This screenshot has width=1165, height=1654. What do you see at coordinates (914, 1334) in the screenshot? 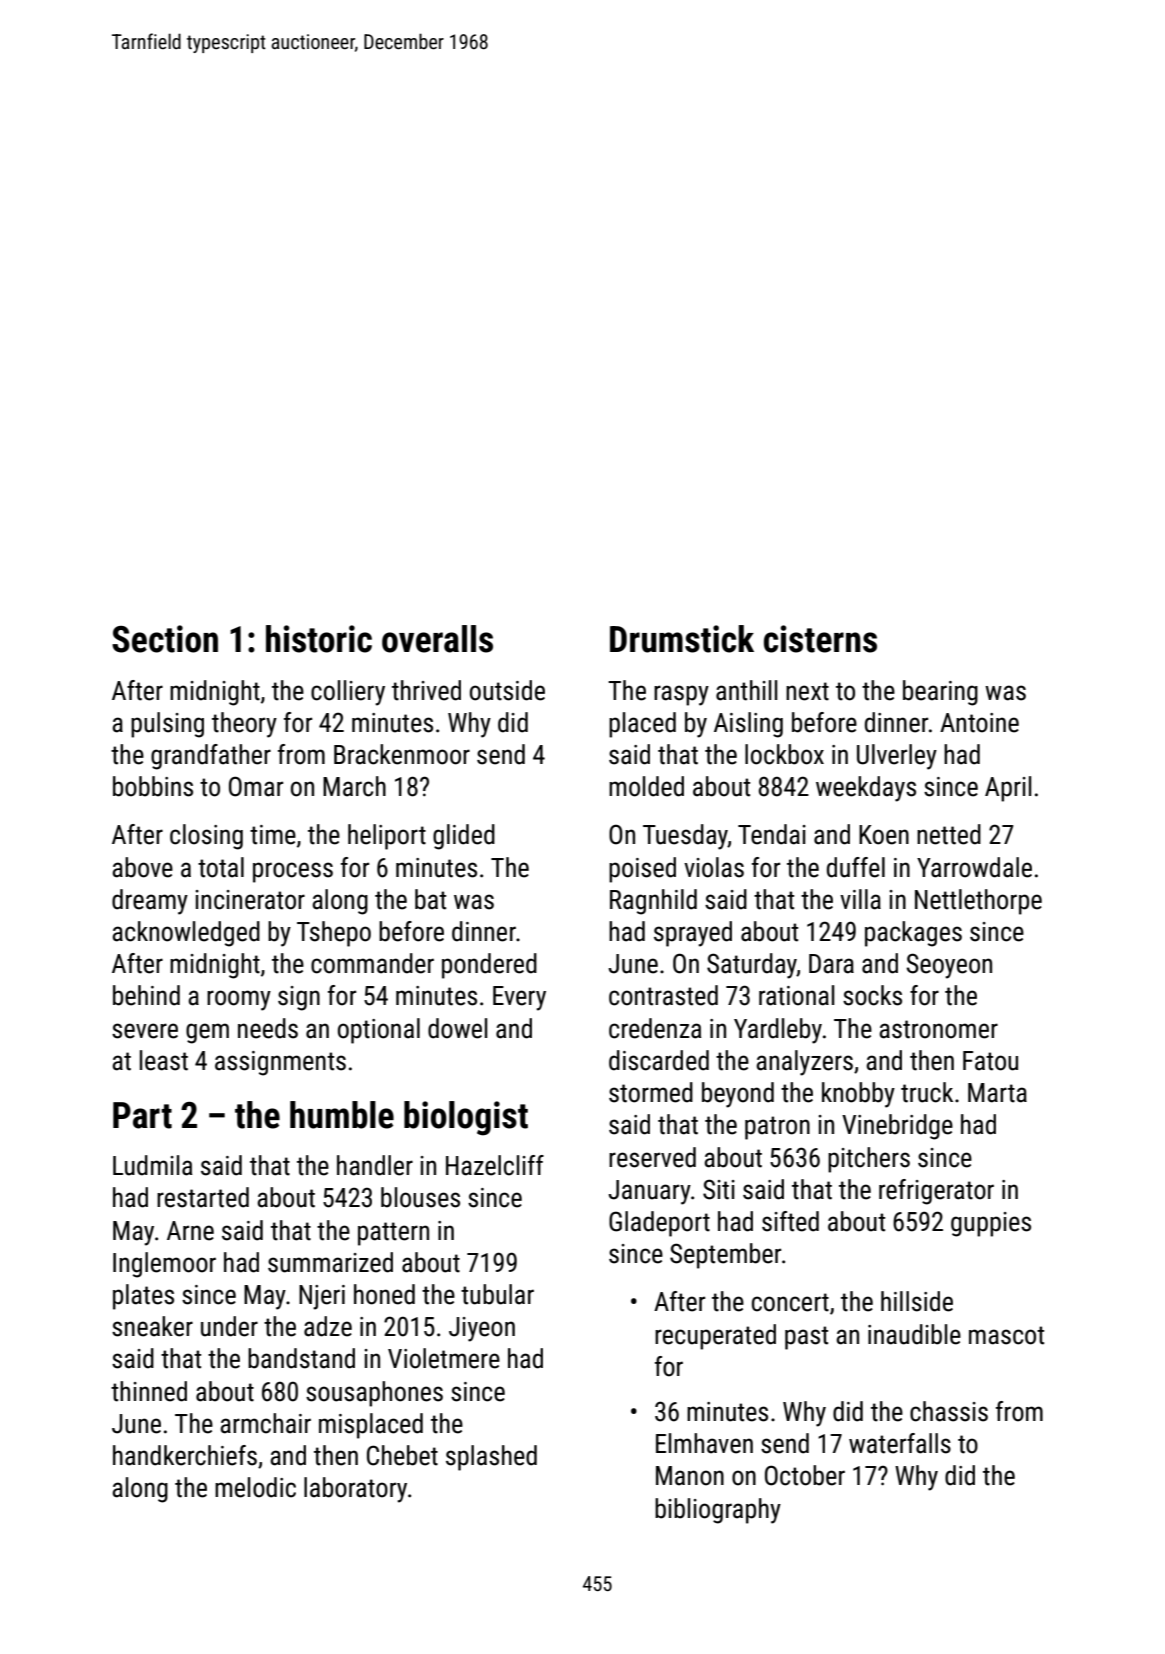
I see `inaudible` at bounding box center [914, 1334].
